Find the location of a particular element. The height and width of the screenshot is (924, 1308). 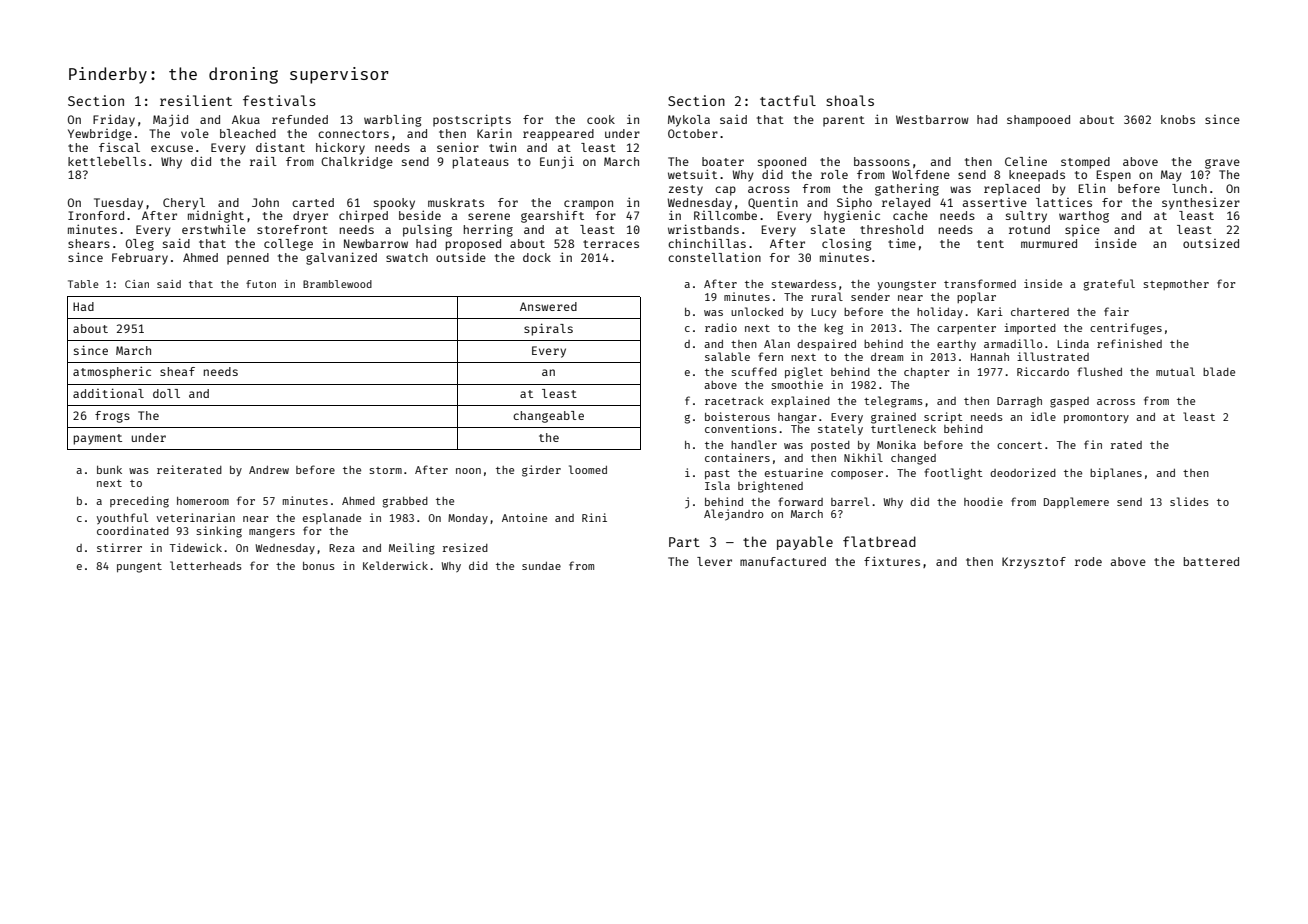

poplar is located at coordinates (976, 297).
